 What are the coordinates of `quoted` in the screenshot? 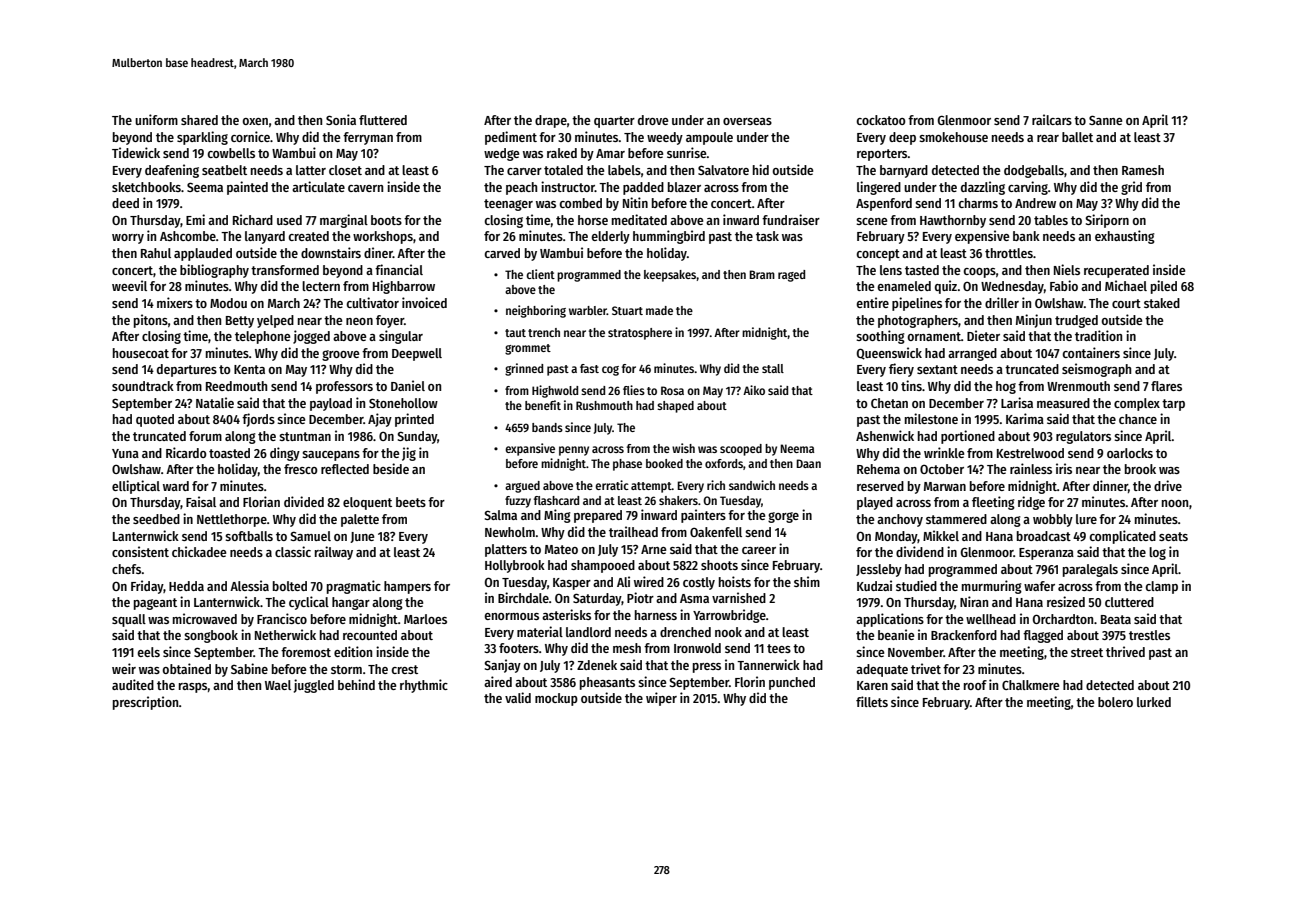 It's located at (155, 420).
